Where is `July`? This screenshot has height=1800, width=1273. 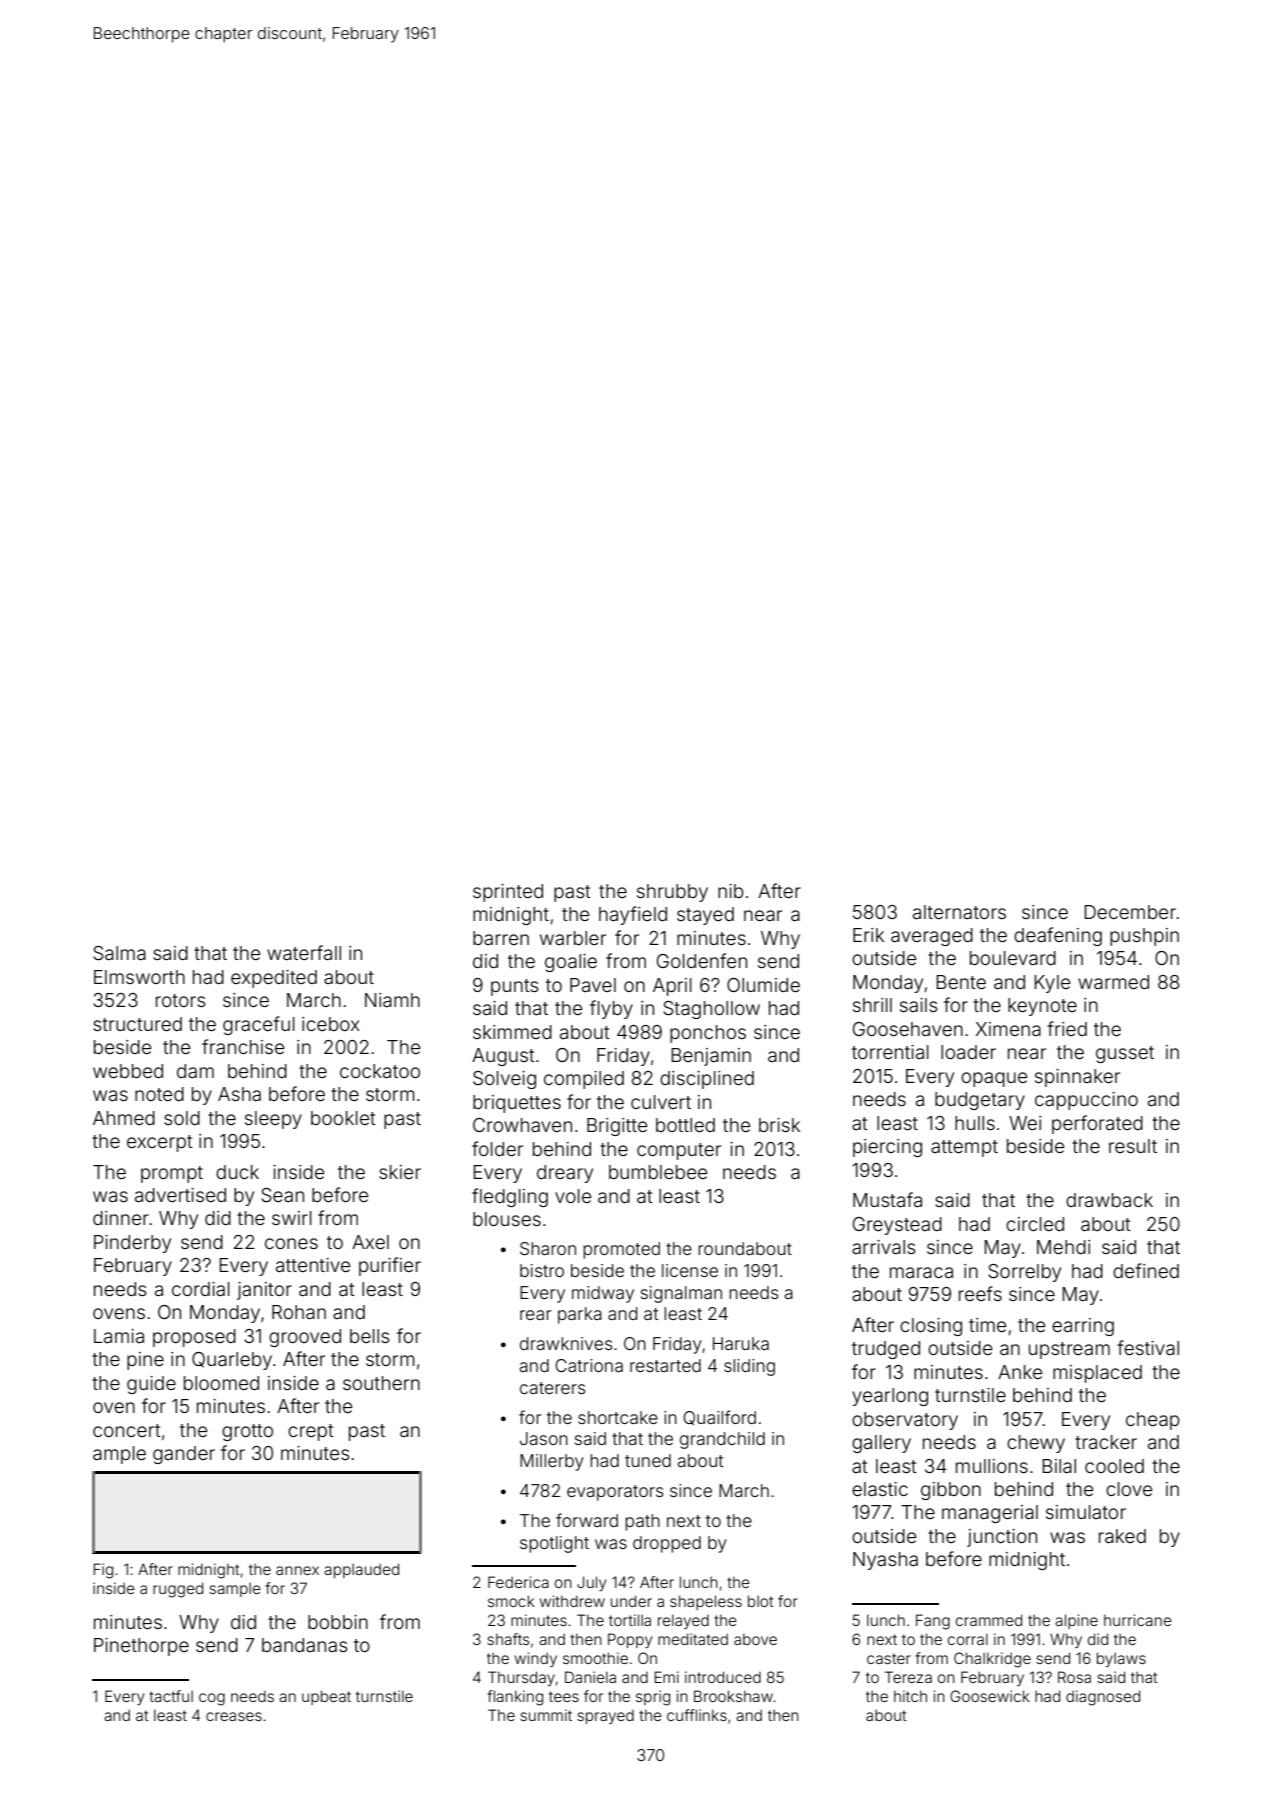 July is located at coordinates (591, 1583).
